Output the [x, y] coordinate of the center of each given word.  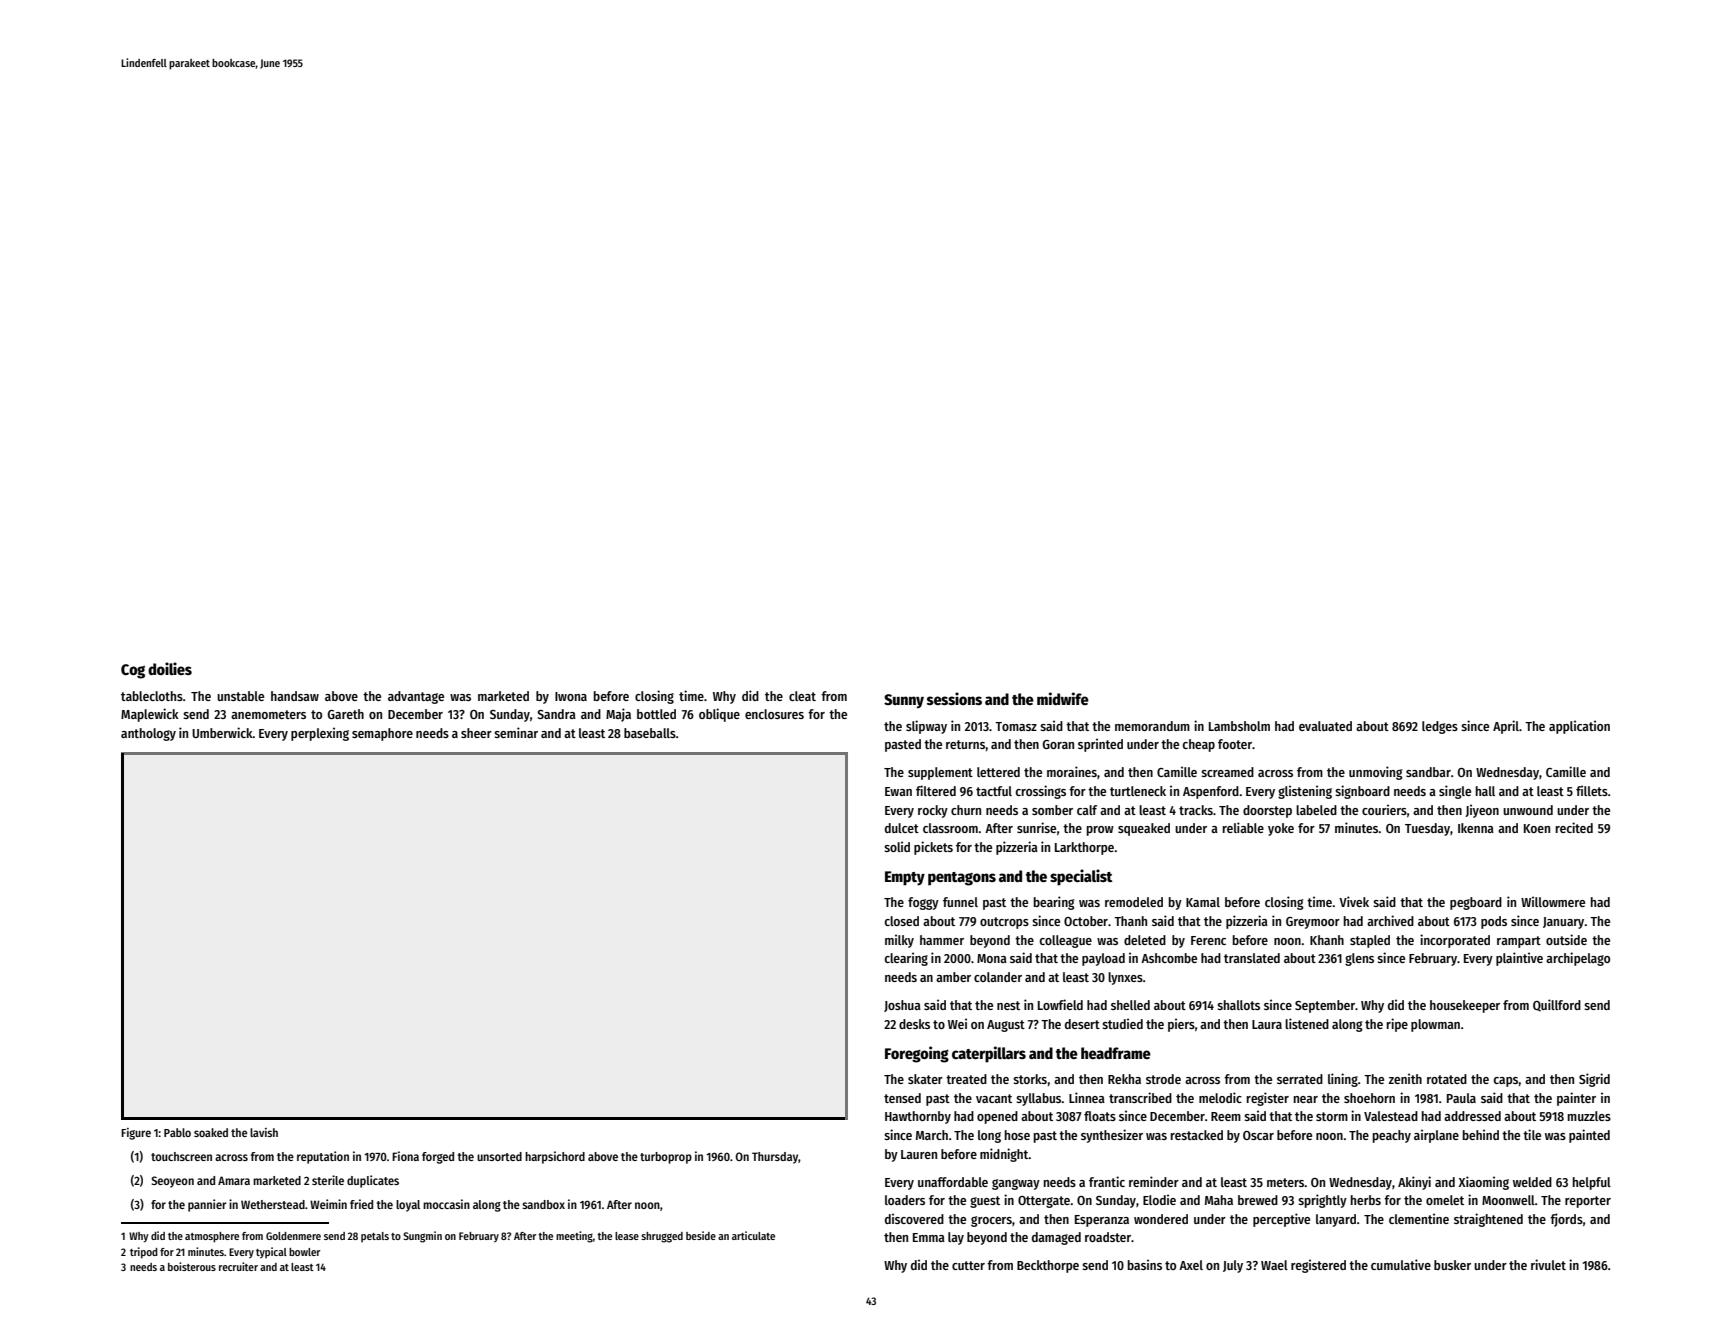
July [1233, 1266]
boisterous [192, 1266]
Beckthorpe [1048, 1266]
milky [899, 941]
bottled [656, 714]
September [1325, 1006]
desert [1082, 1024]
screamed [1227, 772]
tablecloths [152, 696]
